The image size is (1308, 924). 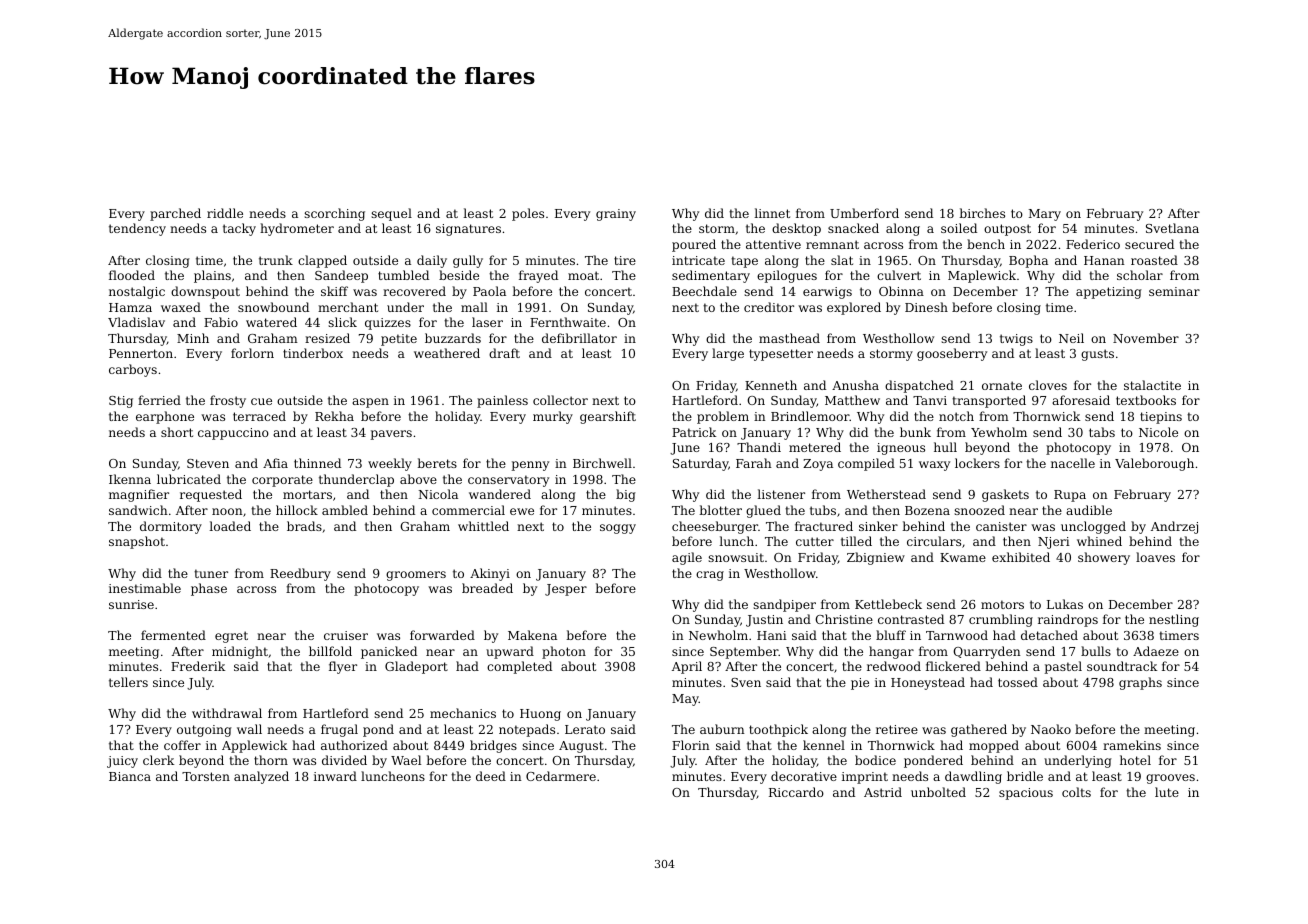 I want to click on soiled, so click(x=959, y=228).
